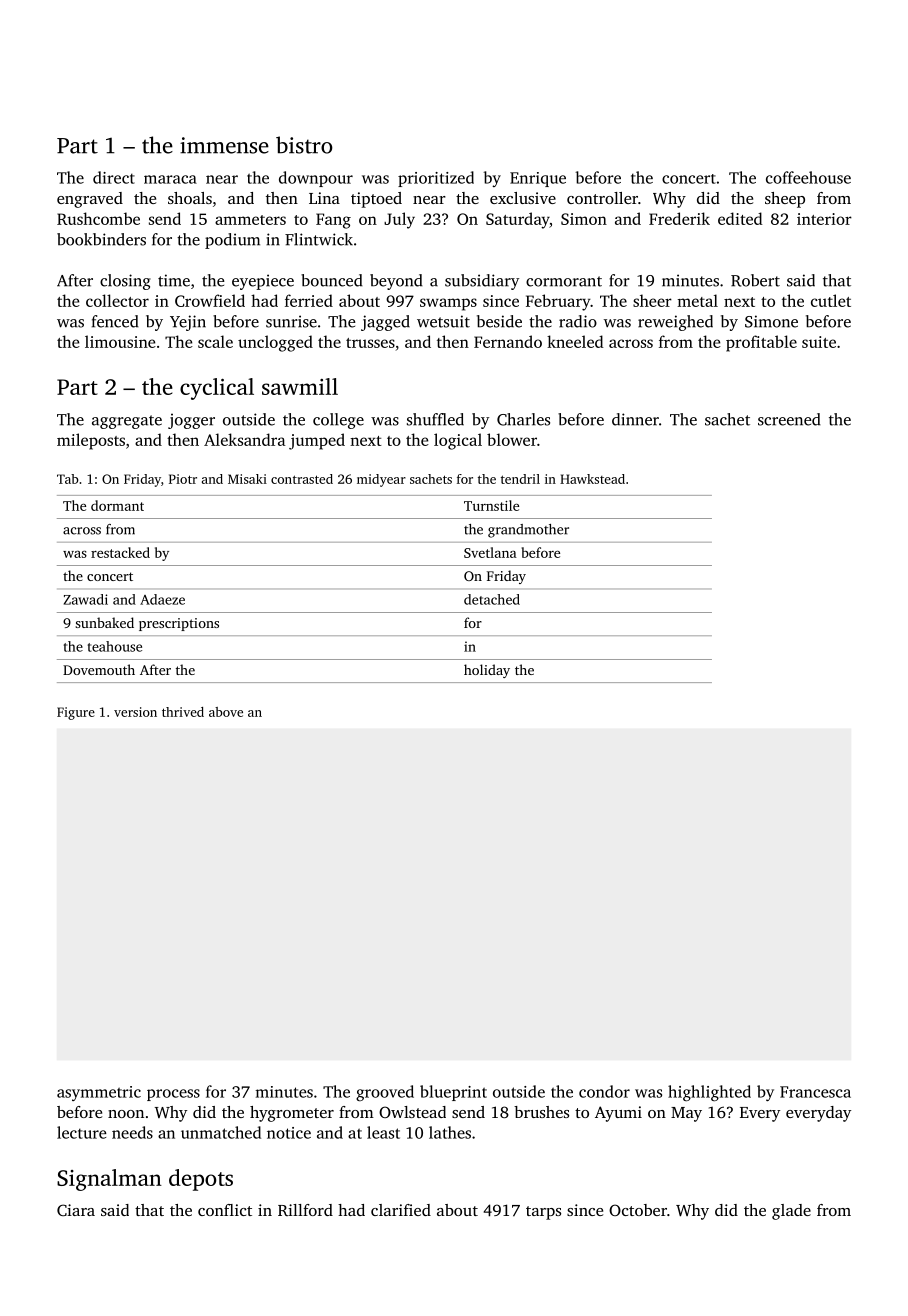 This page has height=1316, width=908. What do you see at coordinates (225, 1210) in the page?
I see `conflict` at bounding box center [225, 1210].
